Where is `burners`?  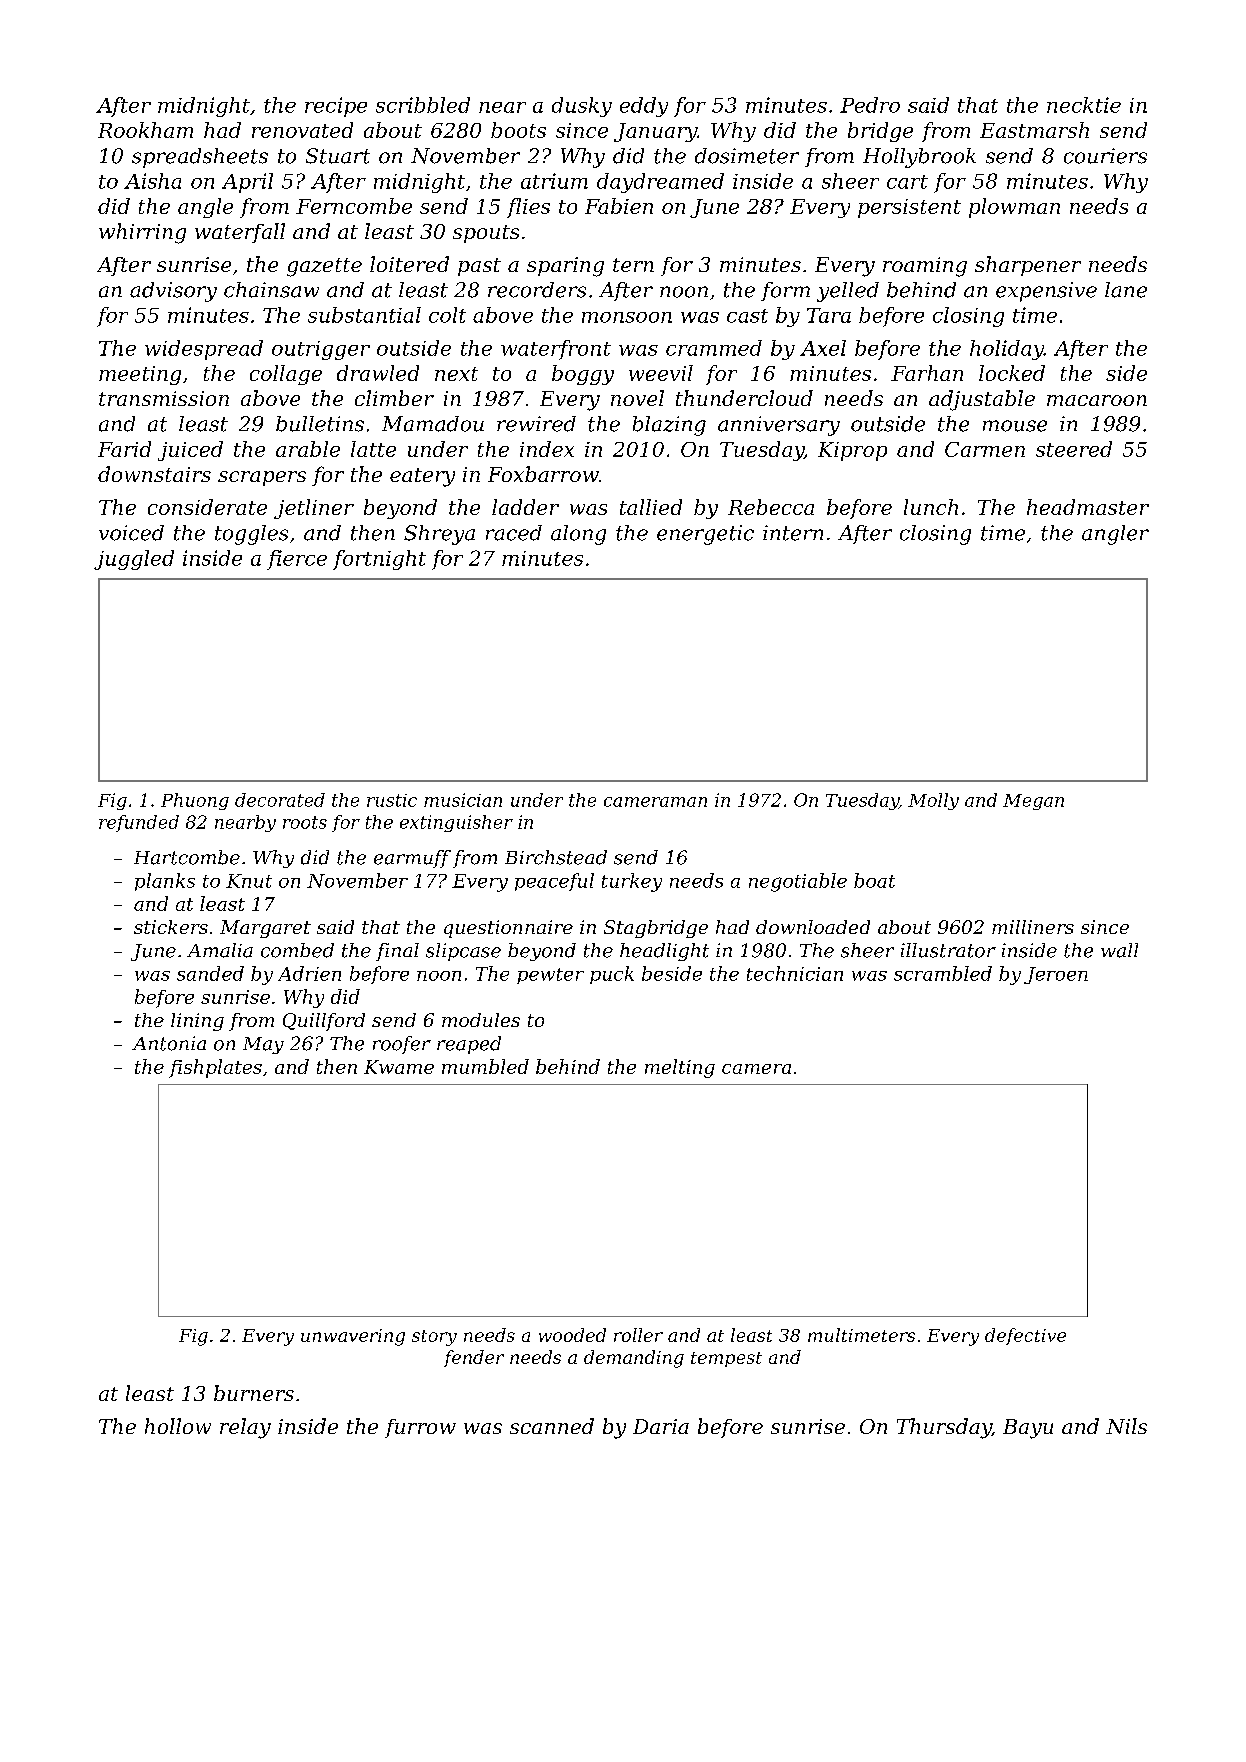
burners is located at coordinates (254, 1393).
